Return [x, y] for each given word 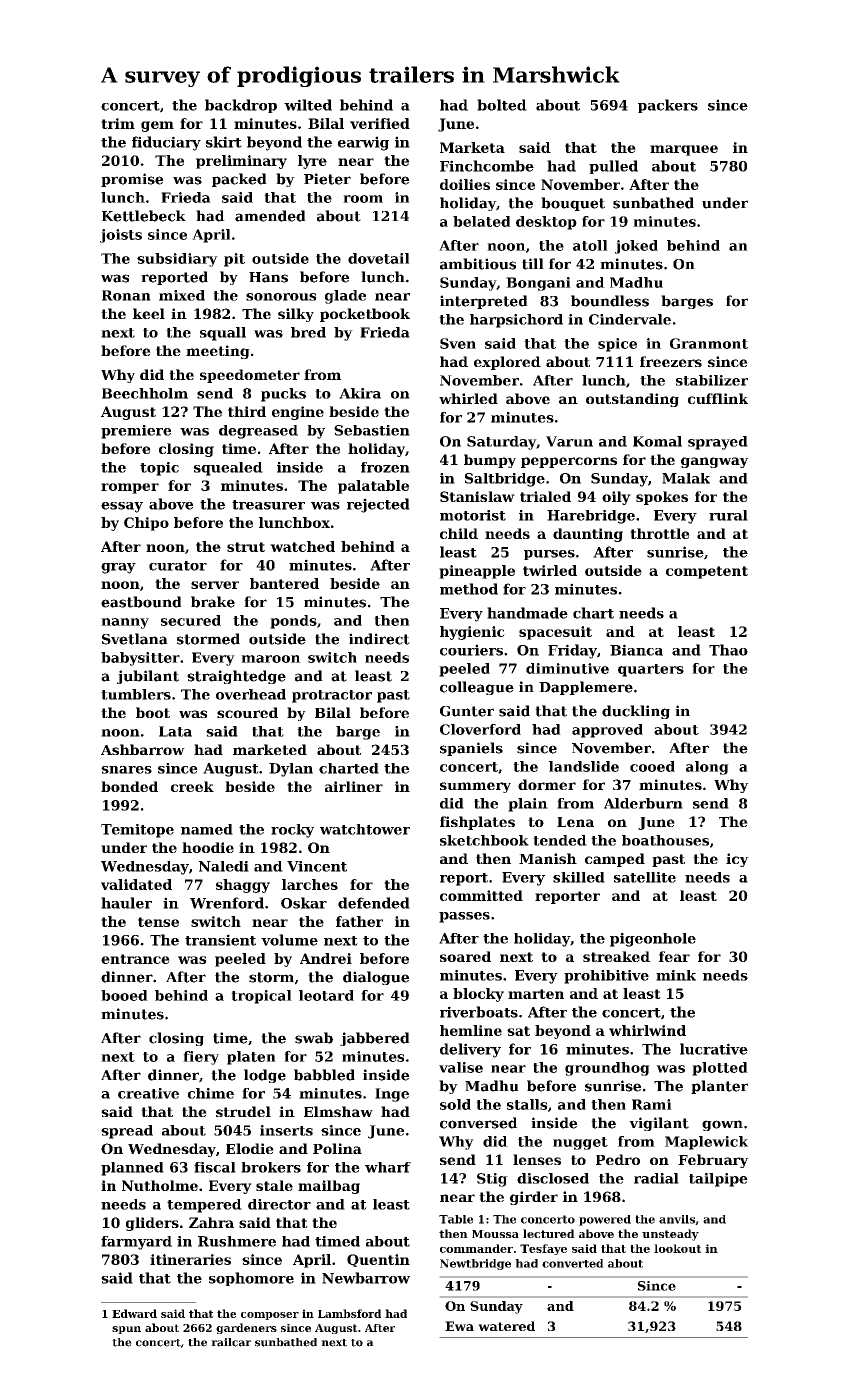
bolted [502, 105]
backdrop [241, 106]
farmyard [136, 1243]
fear [674, 956]
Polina [337, 1148]
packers [668, 106]
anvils [677, 1219]
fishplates [477, 823]
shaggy [243, 886]
